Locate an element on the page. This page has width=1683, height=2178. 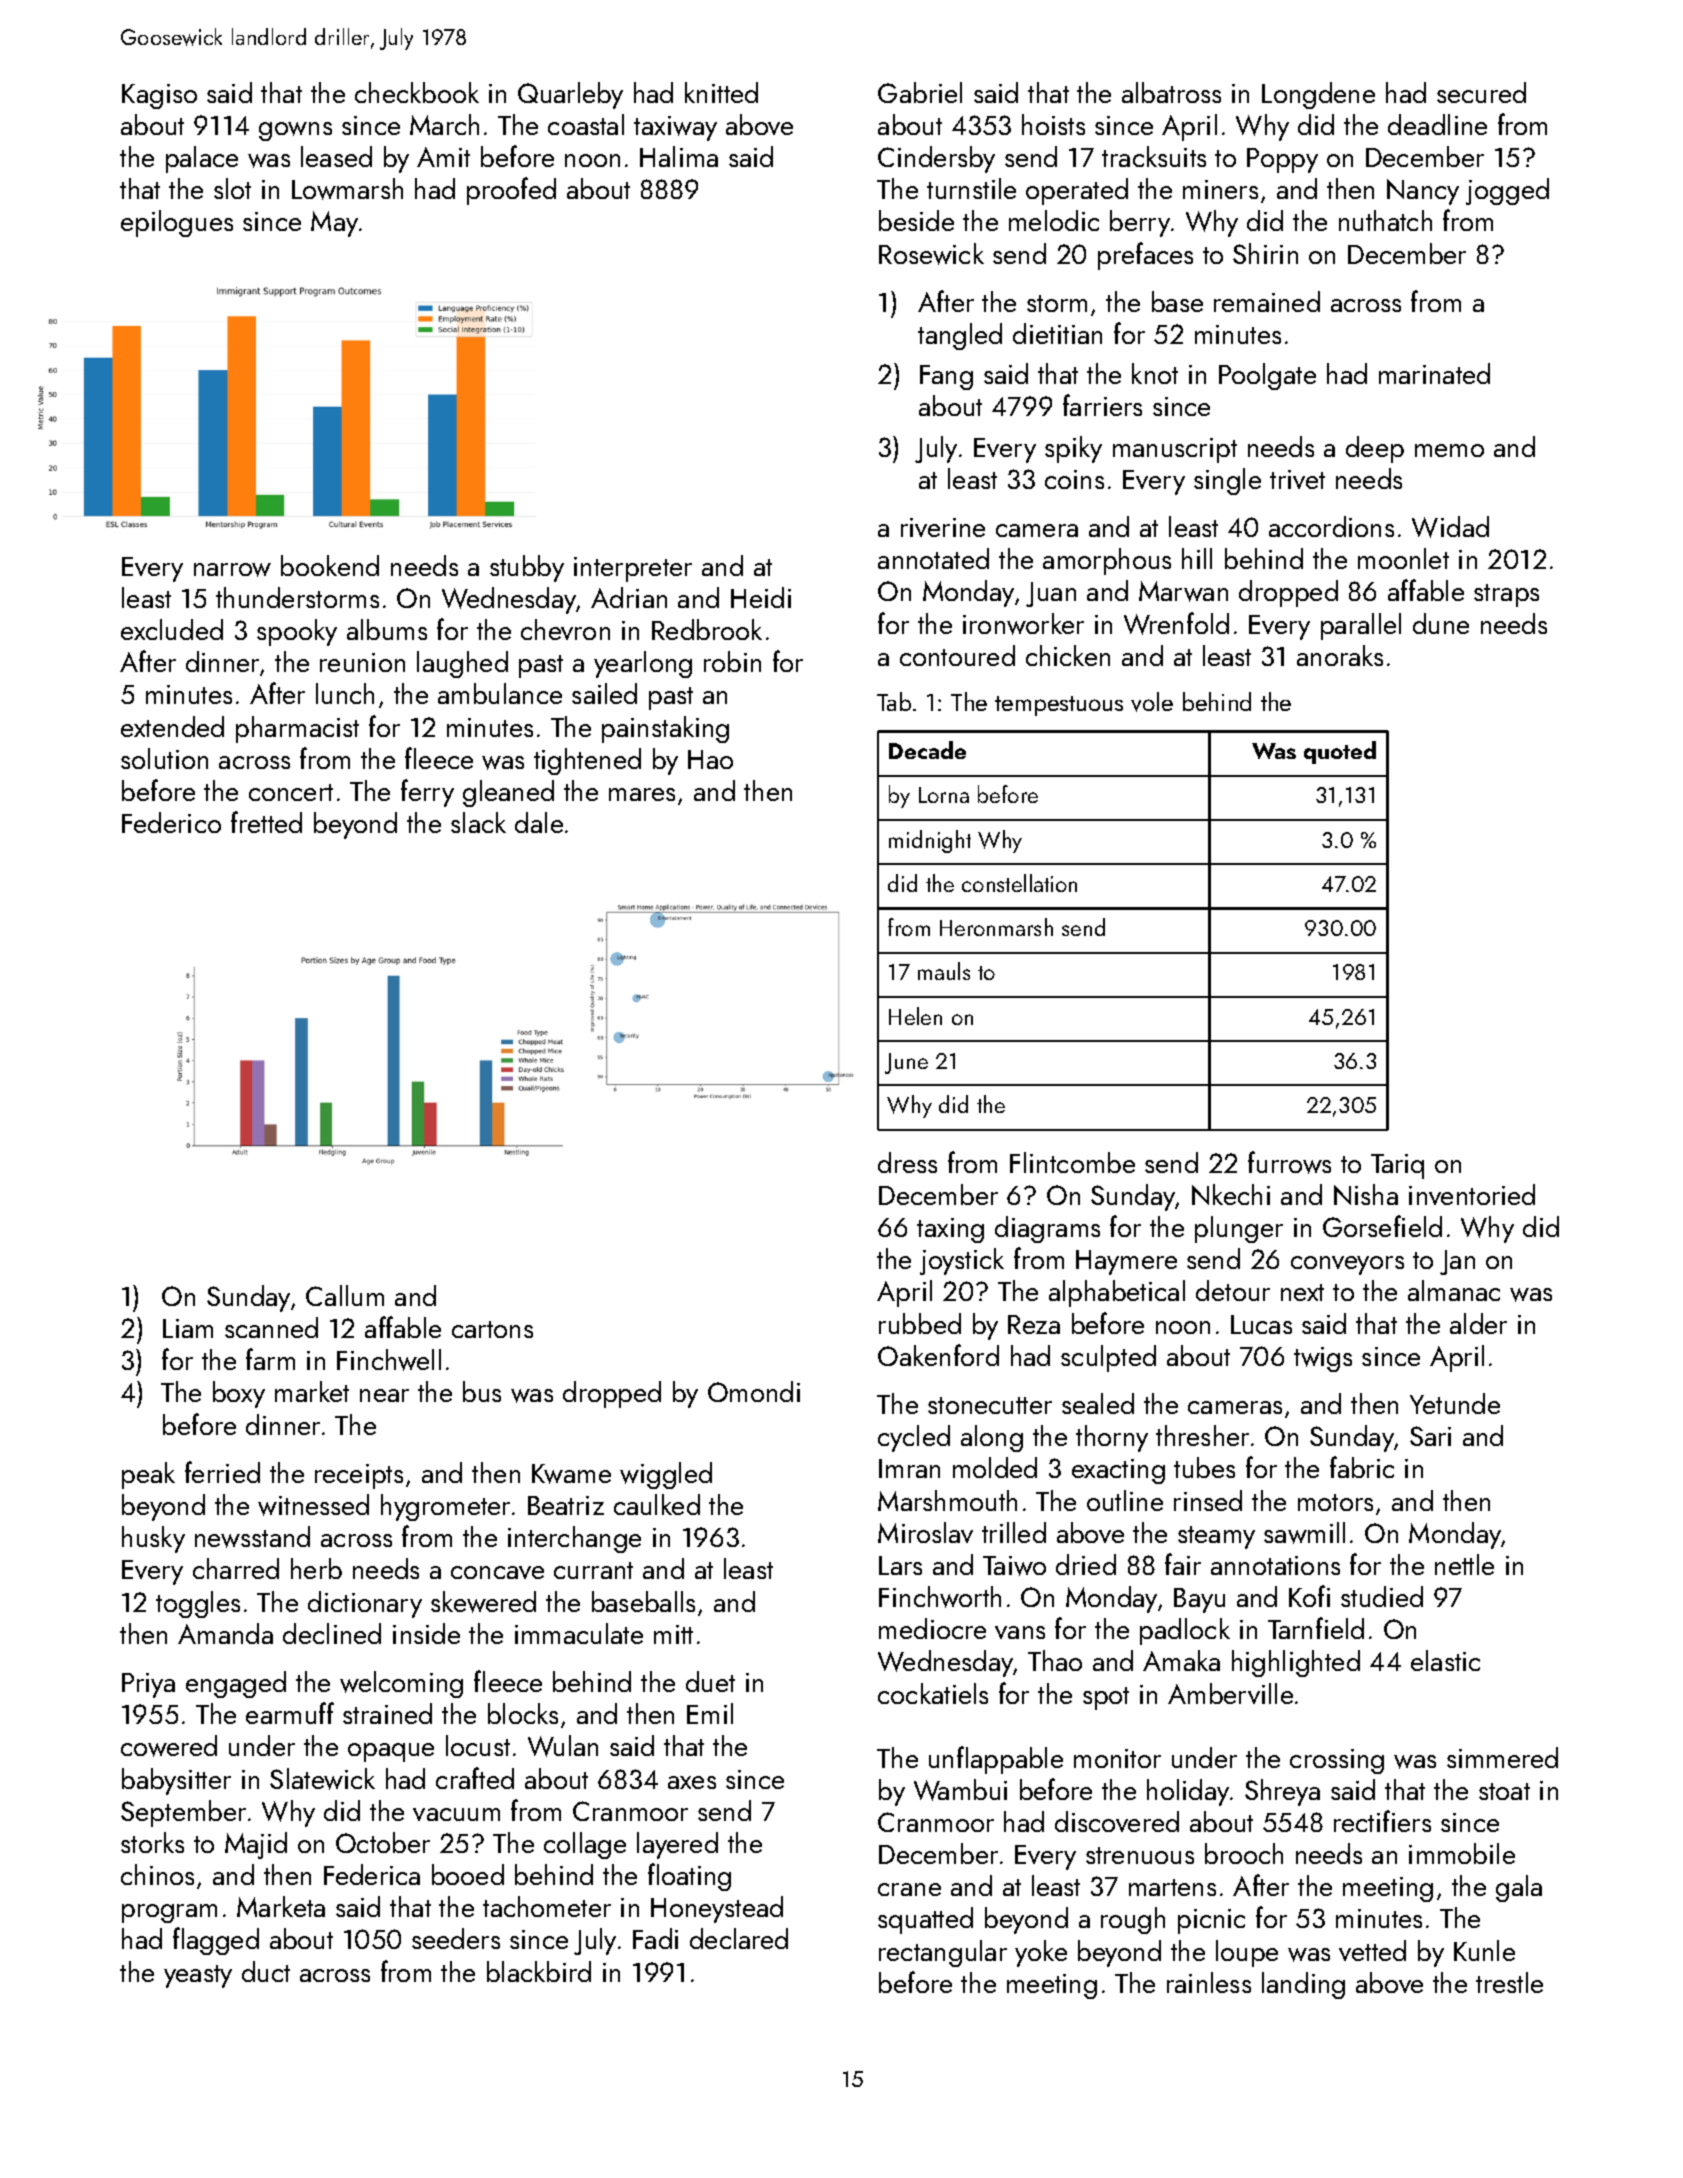
witnessed is located at coordinates (313, 1505).
